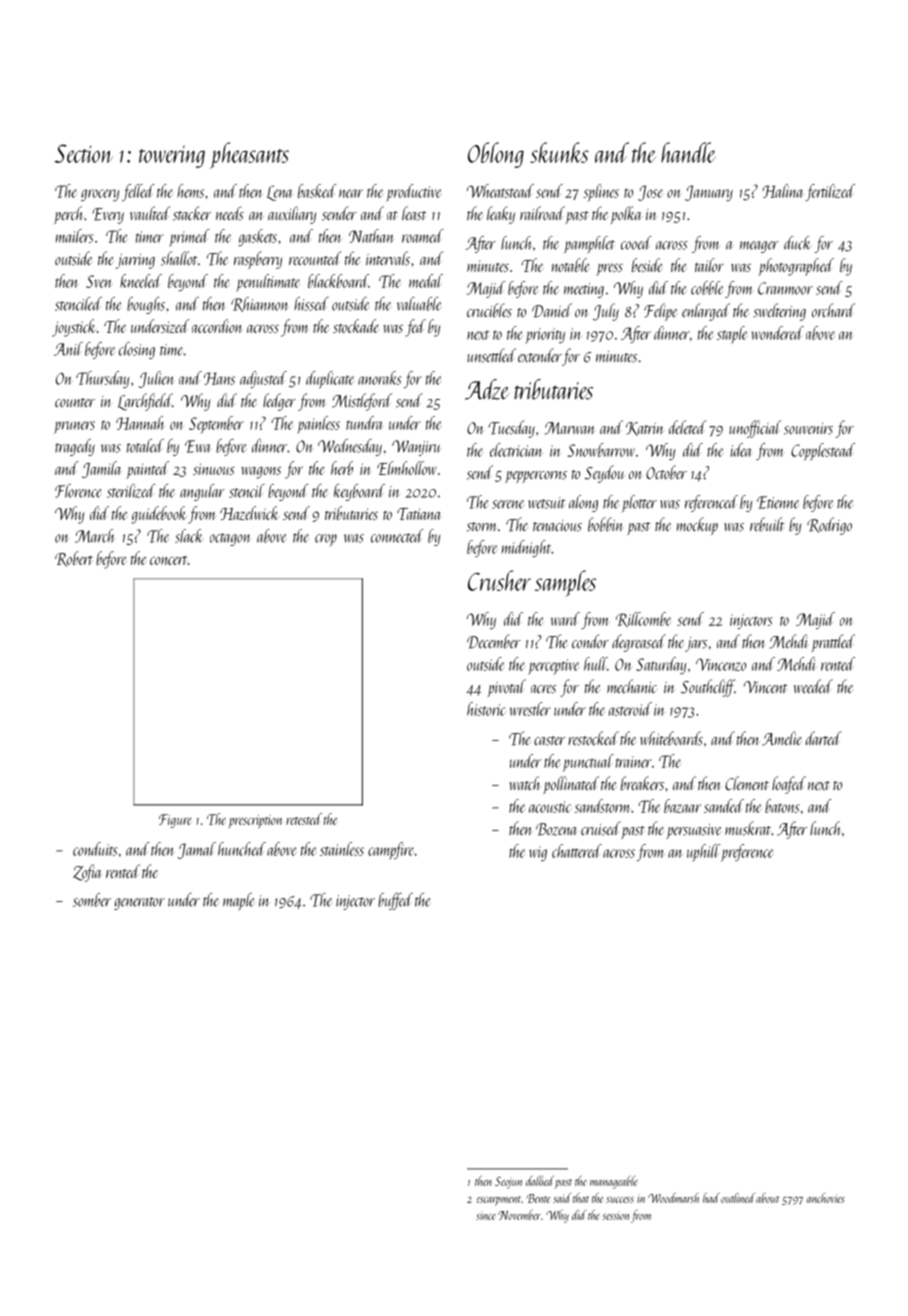 Image resolution: width=908 pixels, height=1316 pixels. What do you see at coordinates (74, 559) in the screenshot?
I see `Robert` at bounding box center [74, 559].
